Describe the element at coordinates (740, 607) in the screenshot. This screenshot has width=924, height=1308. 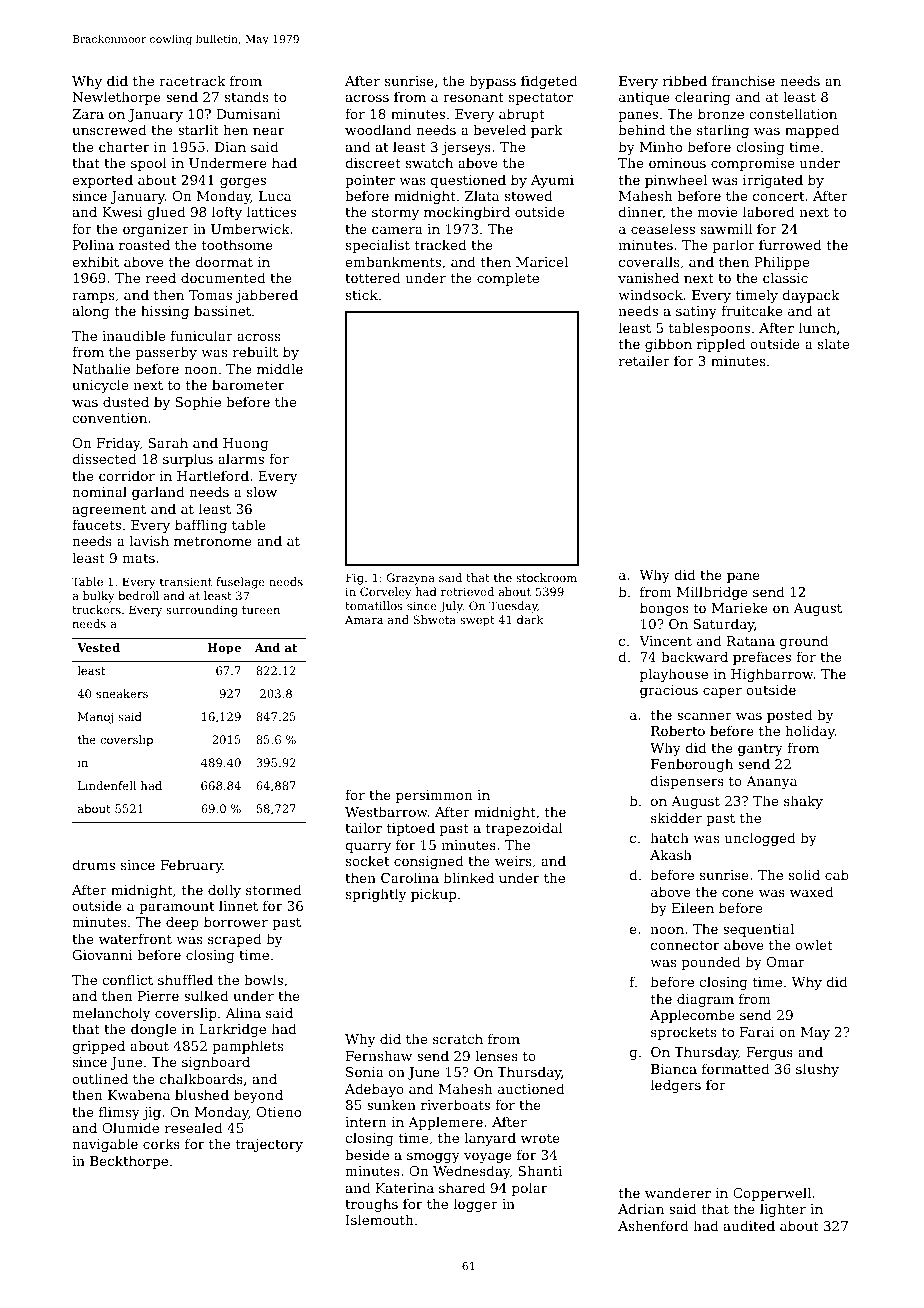
I see `Marieke` at that location.
